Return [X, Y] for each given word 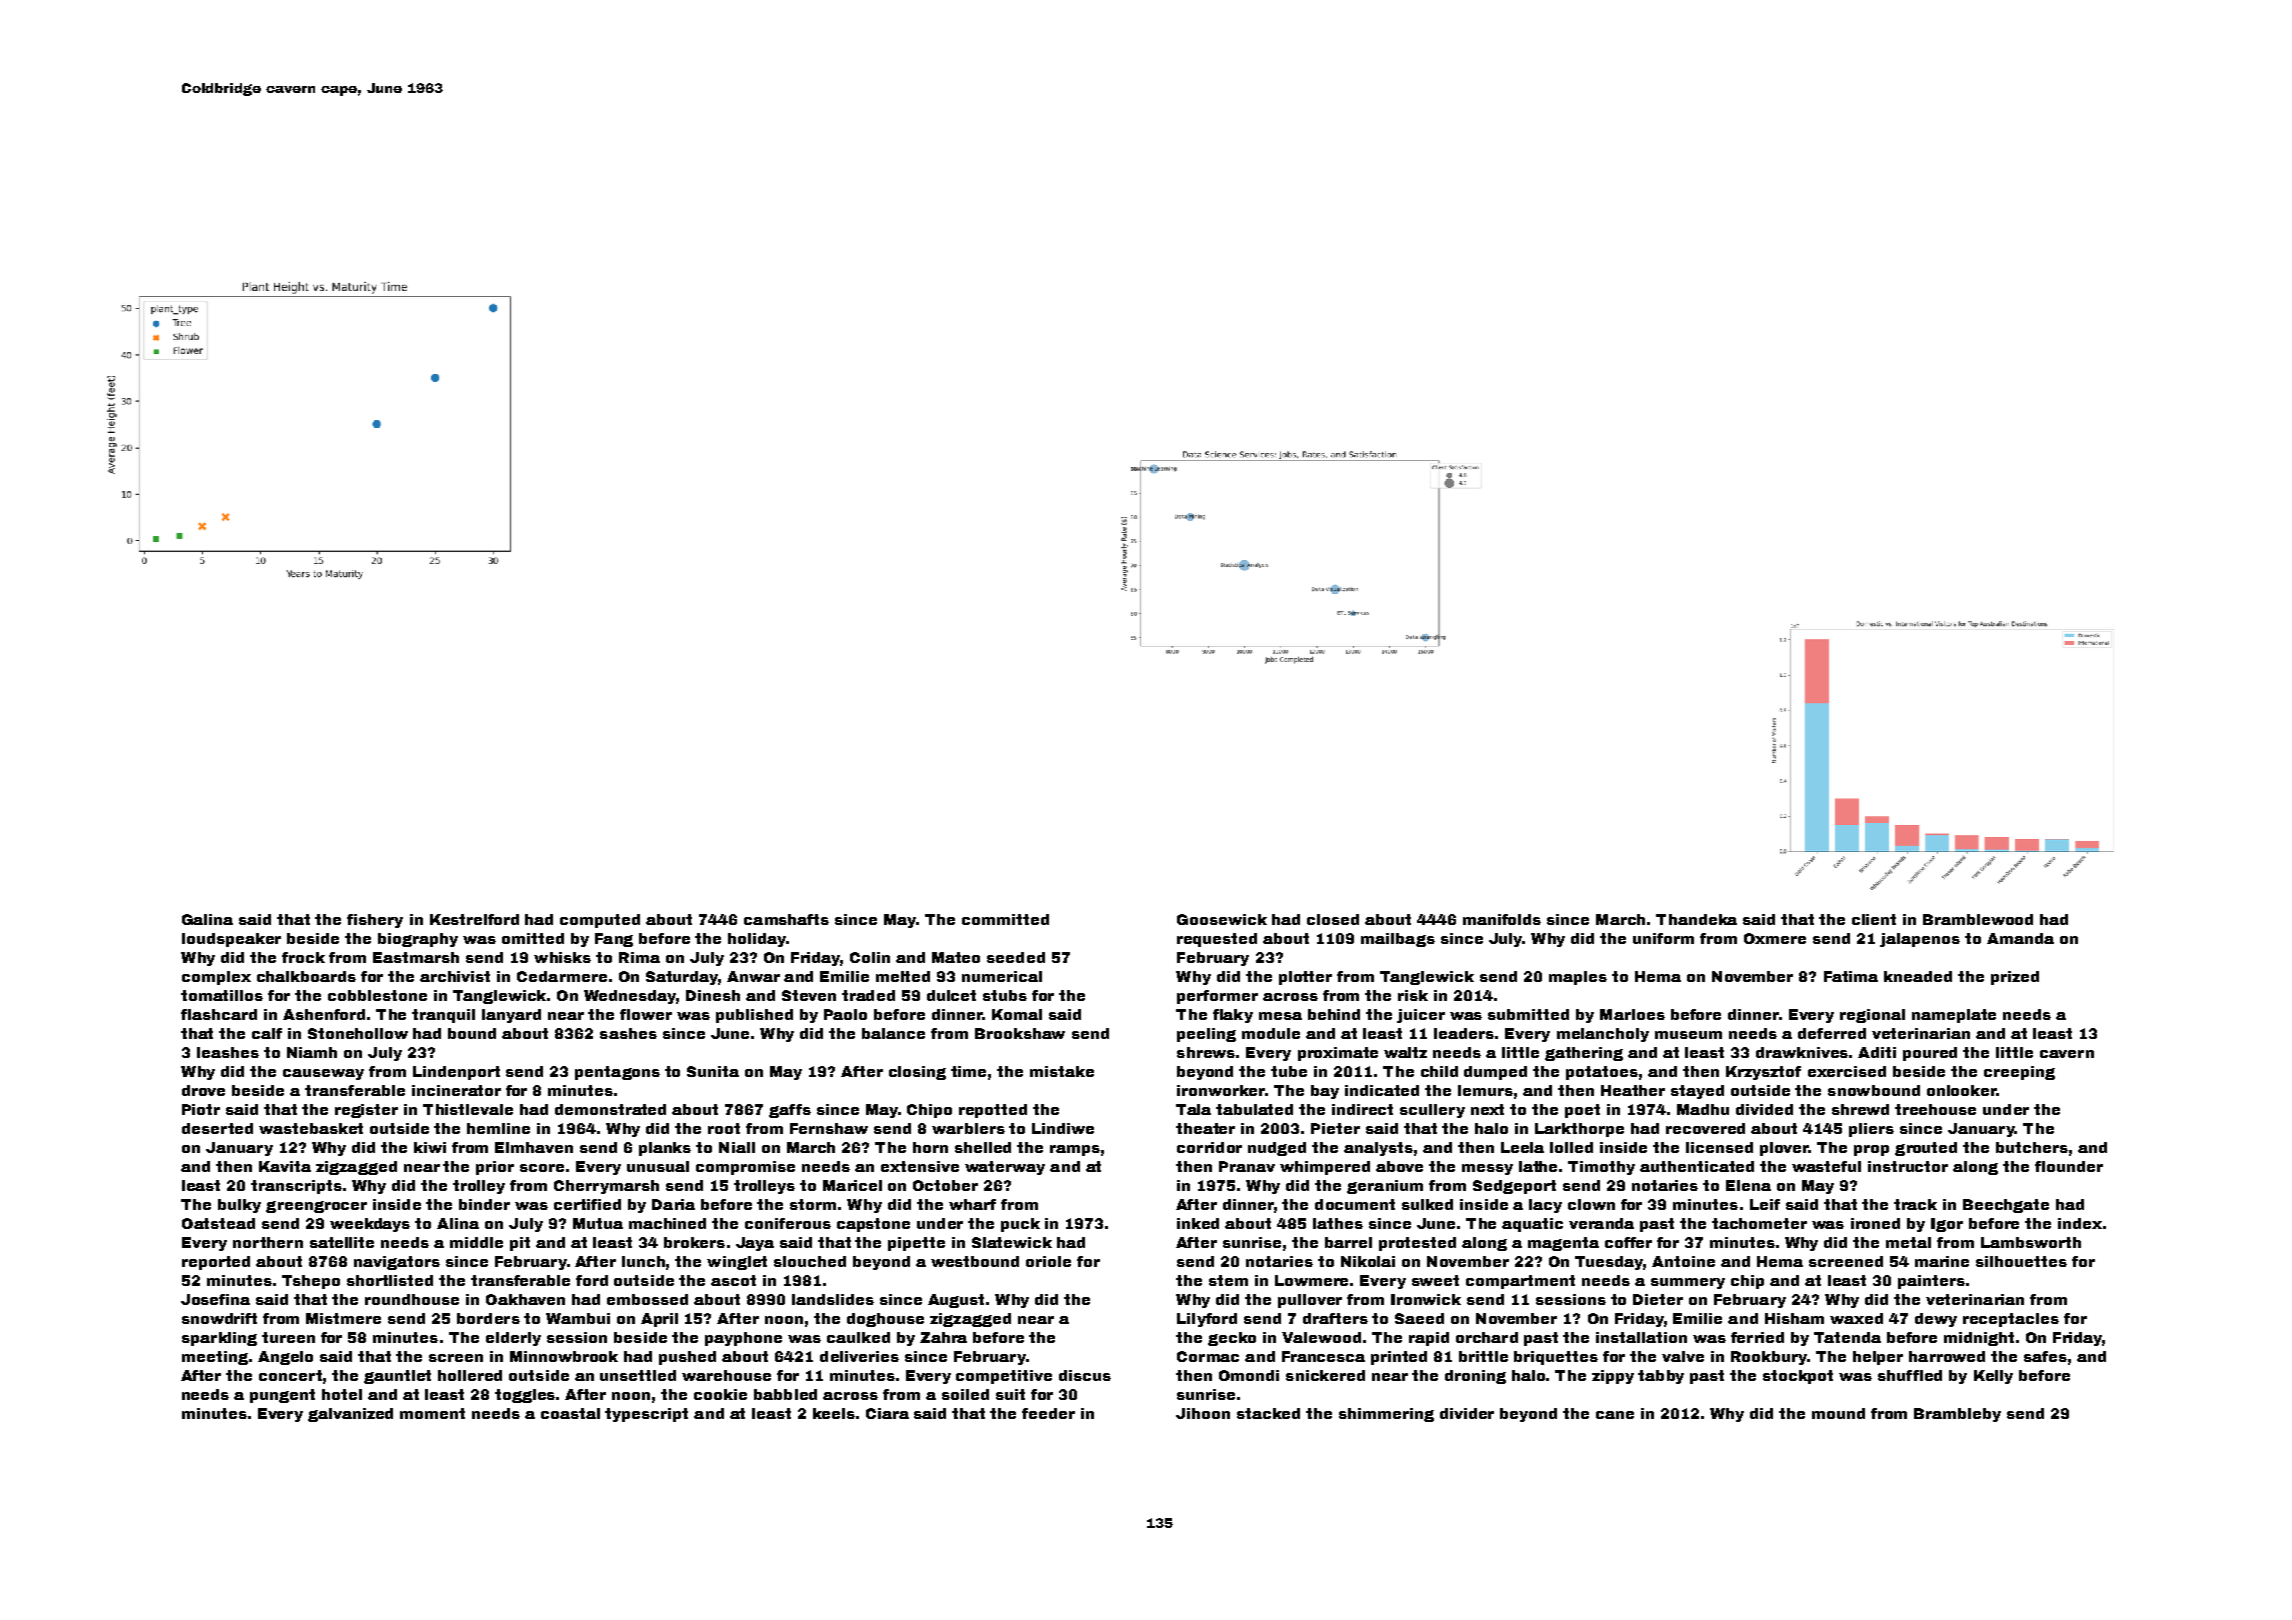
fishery [375, 921]
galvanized [350, 1415]
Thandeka [1696, 919]
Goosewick [1222, 919]
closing [917, 1073]
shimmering [1386, 1415]
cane [1615, 1415]
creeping [2019, 1073]
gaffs [790, 1111]
